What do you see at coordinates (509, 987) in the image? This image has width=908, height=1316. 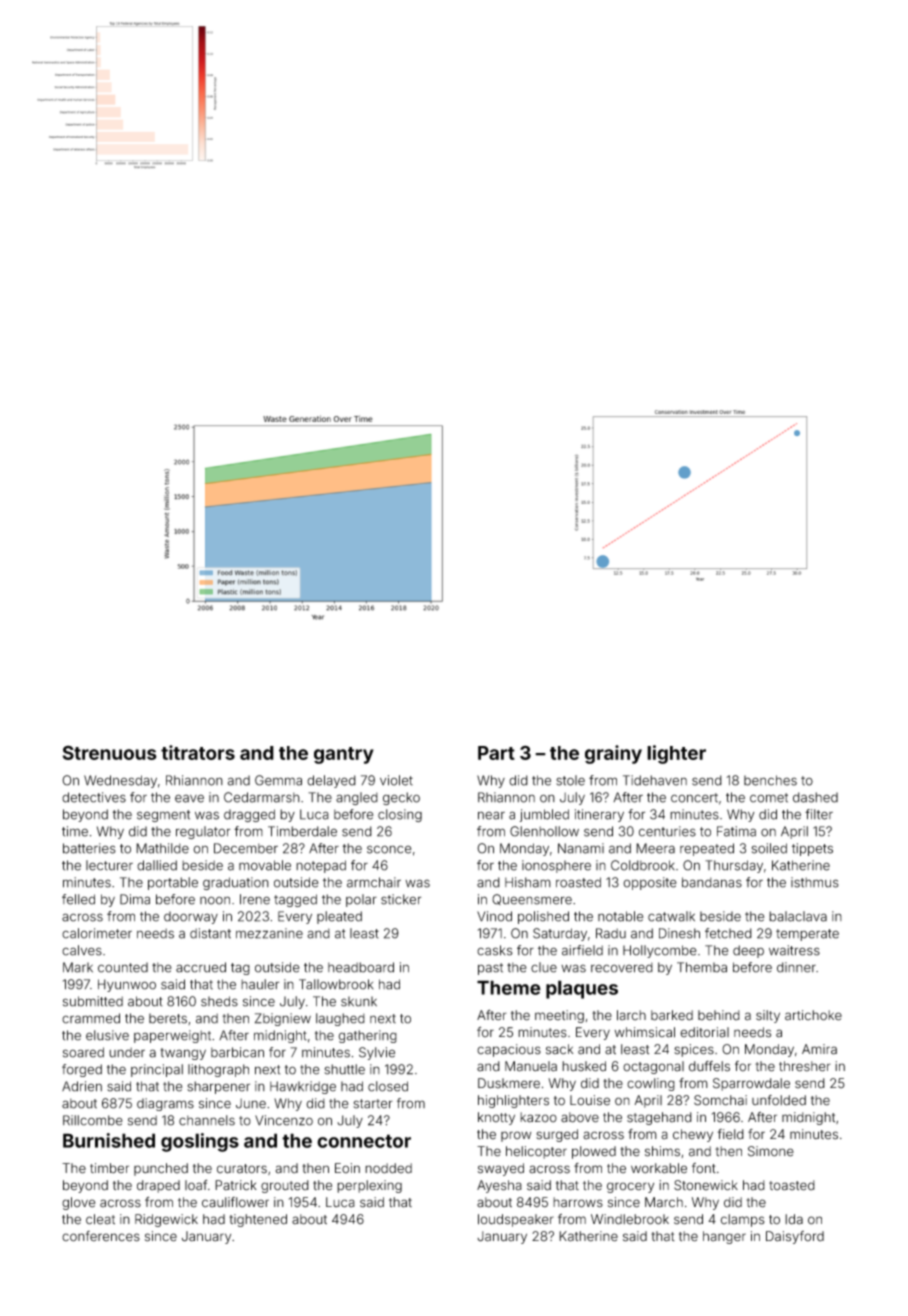 I see `Theme` at bounding box center [509, 987].
